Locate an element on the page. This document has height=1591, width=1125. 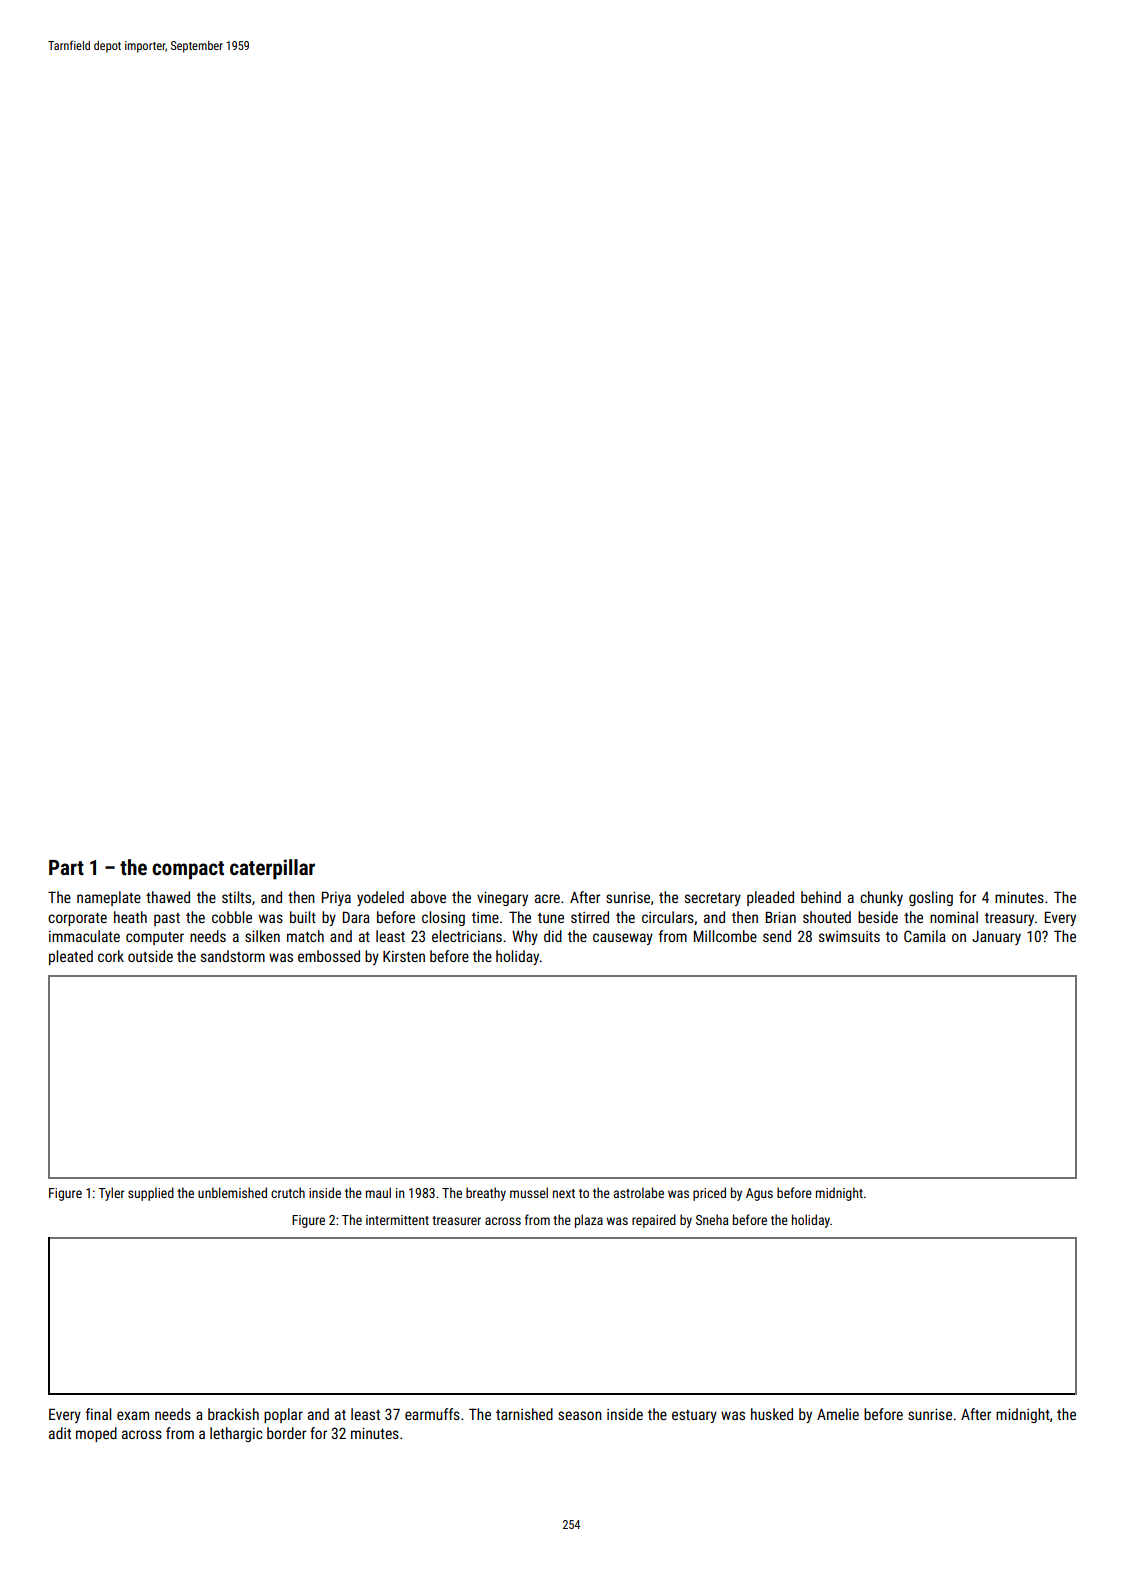
border is located at coordinates (286, 1433).
